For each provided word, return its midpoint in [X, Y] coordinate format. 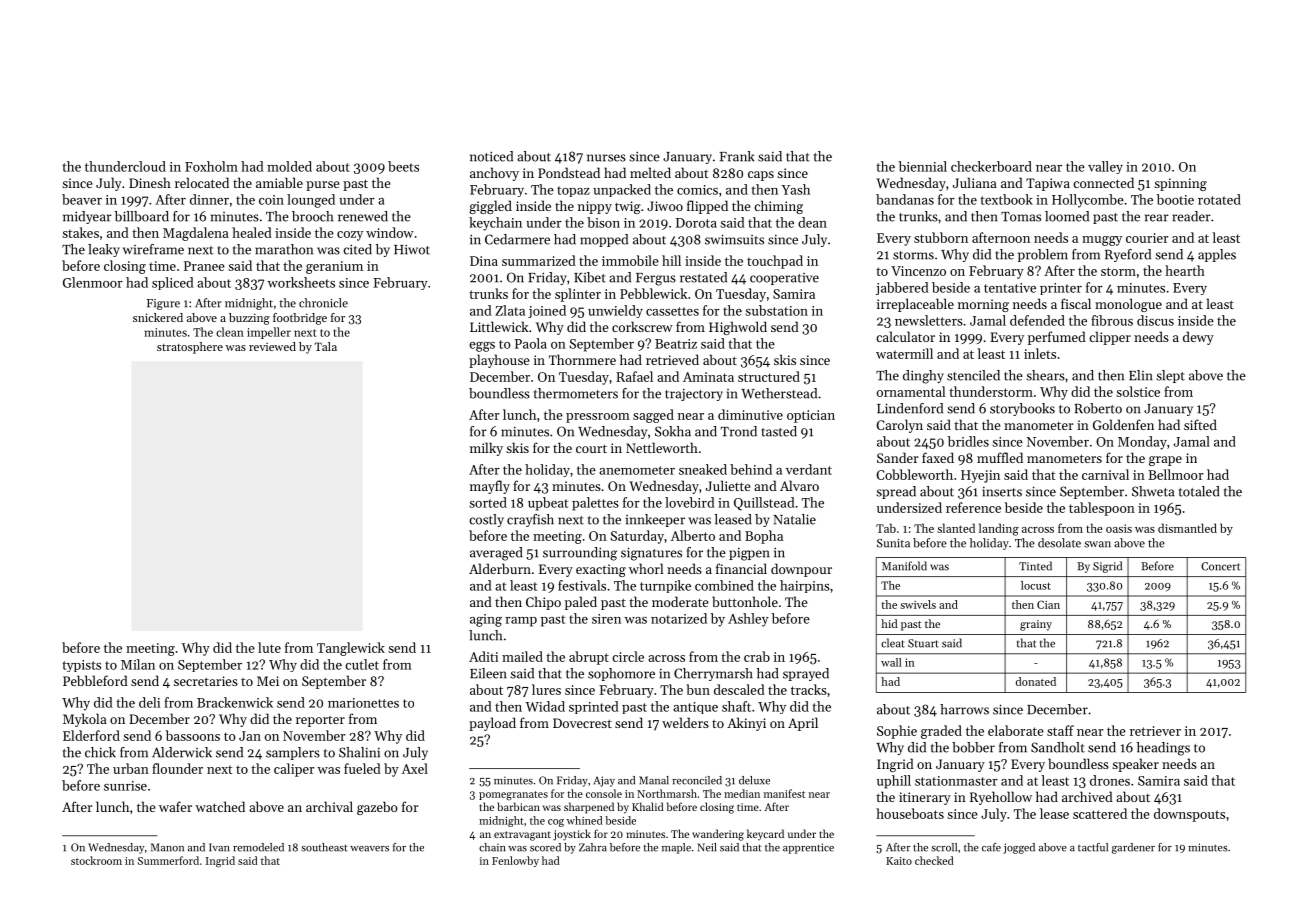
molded [289, 166]
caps [761, 176]
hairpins [805, 586]
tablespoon [1102, 509]
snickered [158, 317]
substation [777, 310]
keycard [765, 835]
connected [1103, 182]
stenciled [973, 375]
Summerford [168, 860]
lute [269, 647]
